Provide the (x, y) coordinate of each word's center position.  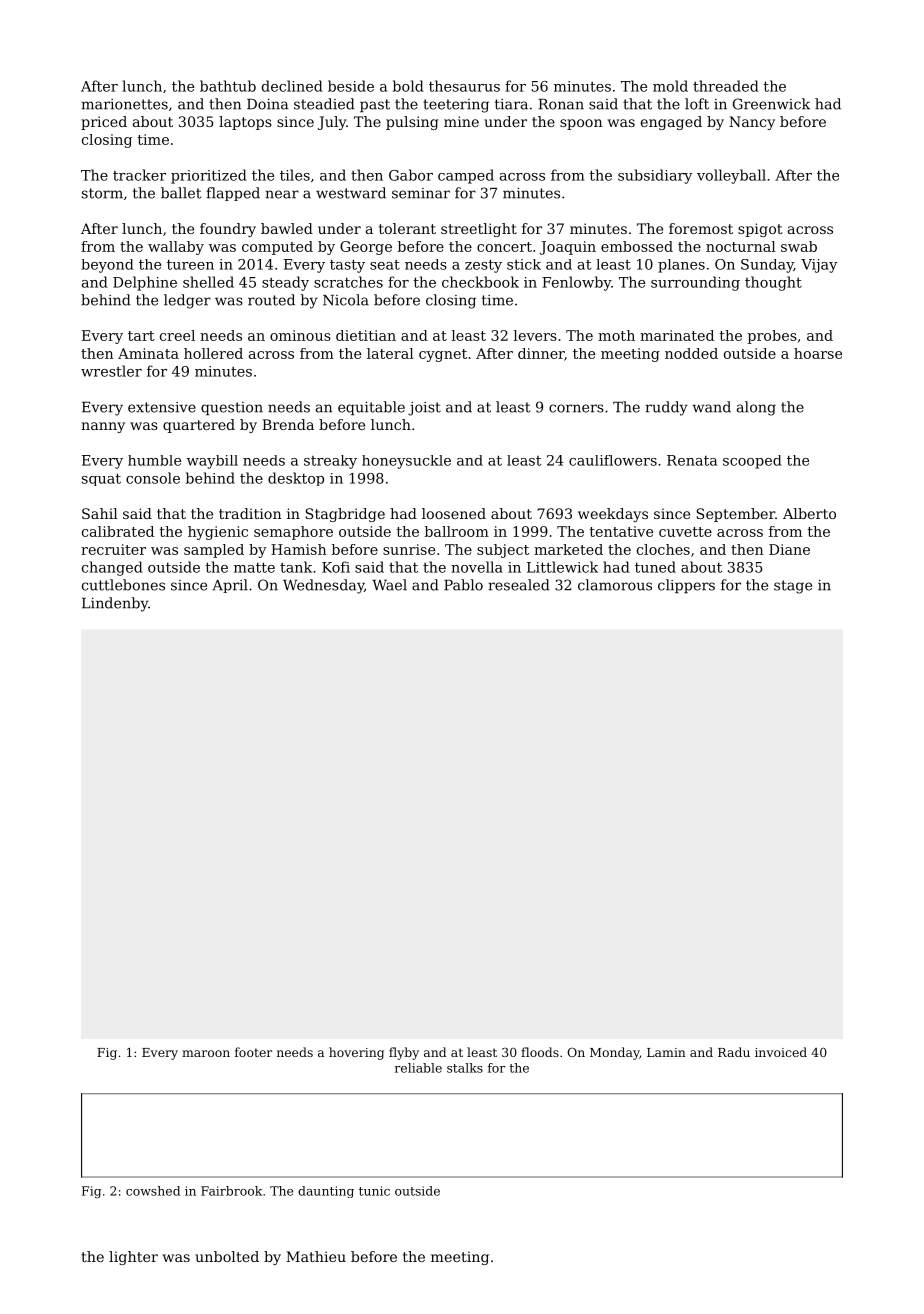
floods (540, 1052)
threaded (726, 86)
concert (504, 247)
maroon (206, 1053)
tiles (295, 175)
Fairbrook (231, 1191)
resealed (519, 585)
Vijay (819, 266)
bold (408, 86)
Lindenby (115, 604)
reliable (418, 1068)
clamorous (615, 585)
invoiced (781, 1052)
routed (271, 300)
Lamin (666, 1052)
